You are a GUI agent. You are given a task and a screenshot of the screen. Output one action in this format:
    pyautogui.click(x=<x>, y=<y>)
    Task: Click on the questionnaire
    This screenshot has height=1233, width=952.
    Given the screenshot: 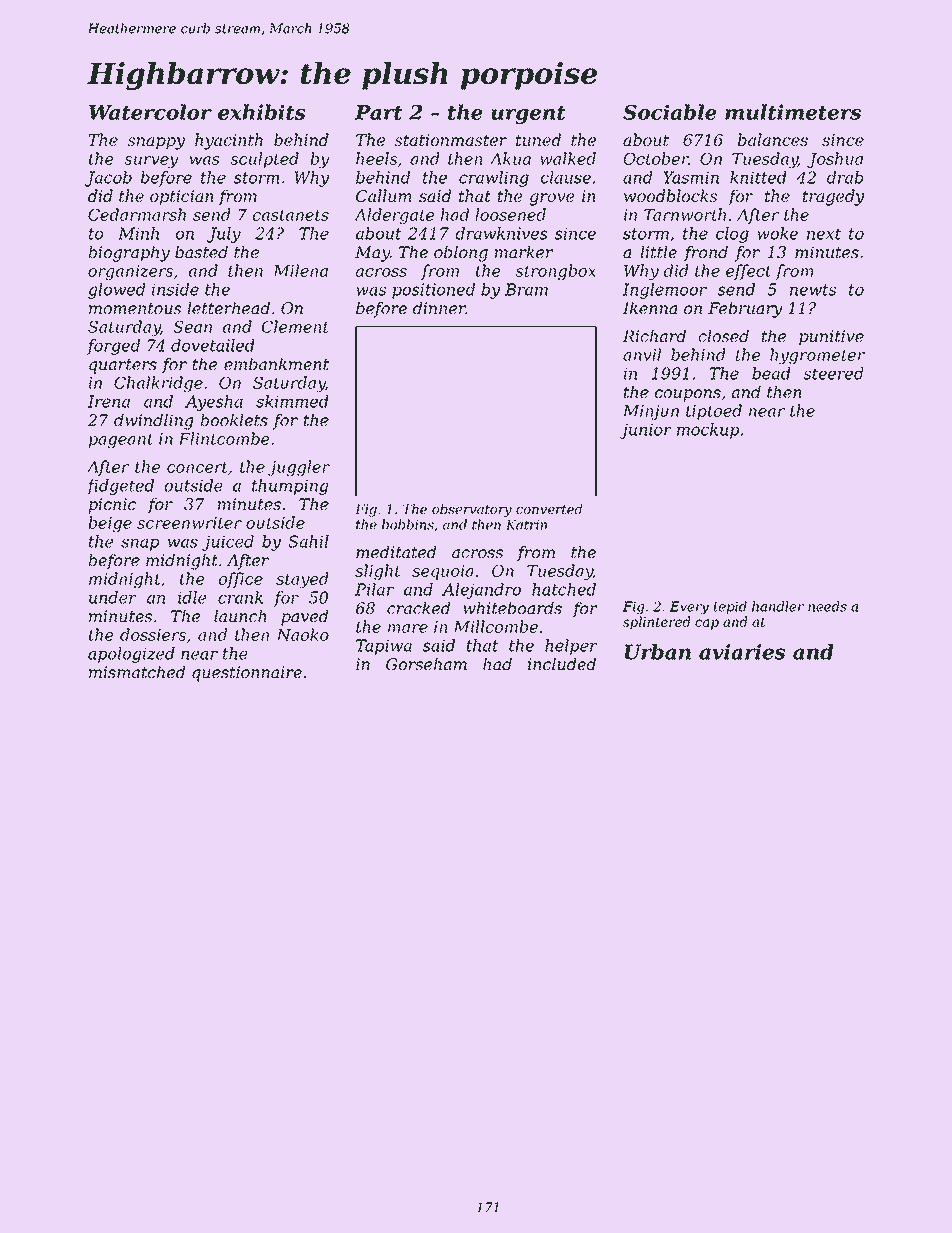 What is the action you would take?
    pyautogui.click(x=247, y=674)
